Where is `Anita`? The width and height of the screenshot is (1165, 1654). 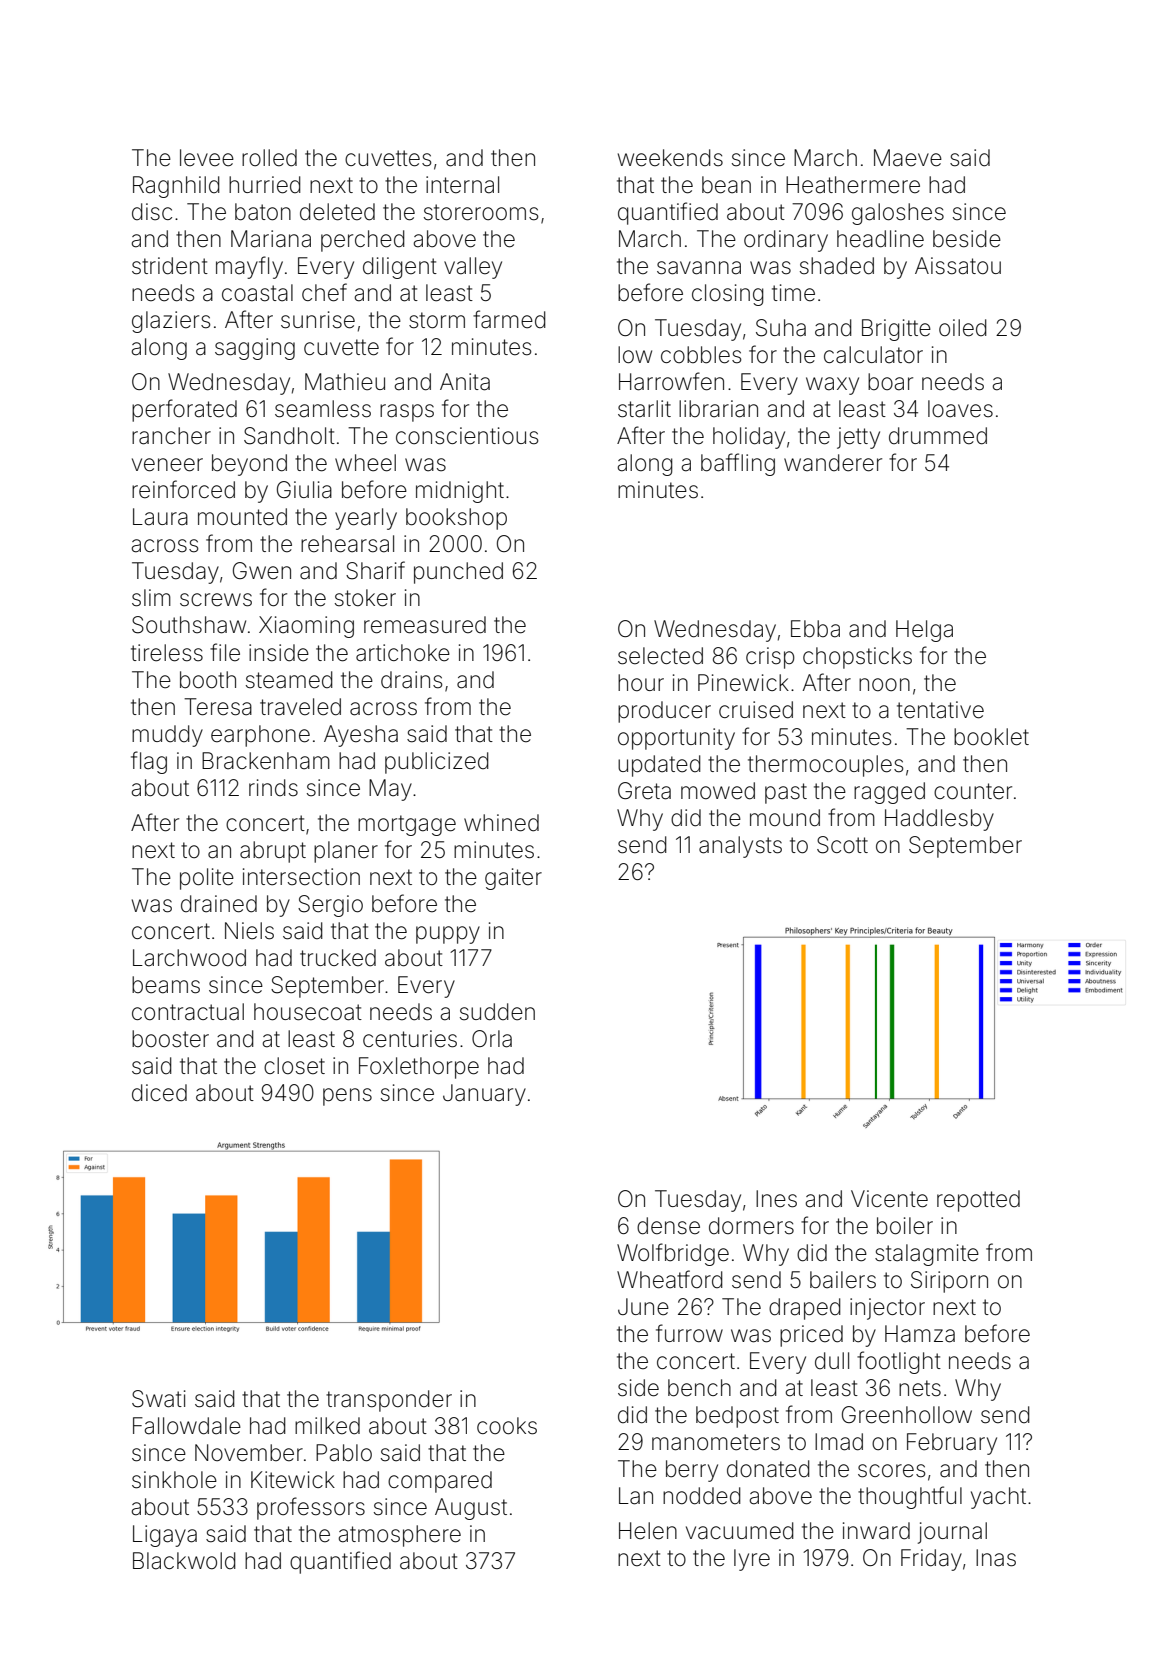
Anita is located at coordinates (465, 382).
